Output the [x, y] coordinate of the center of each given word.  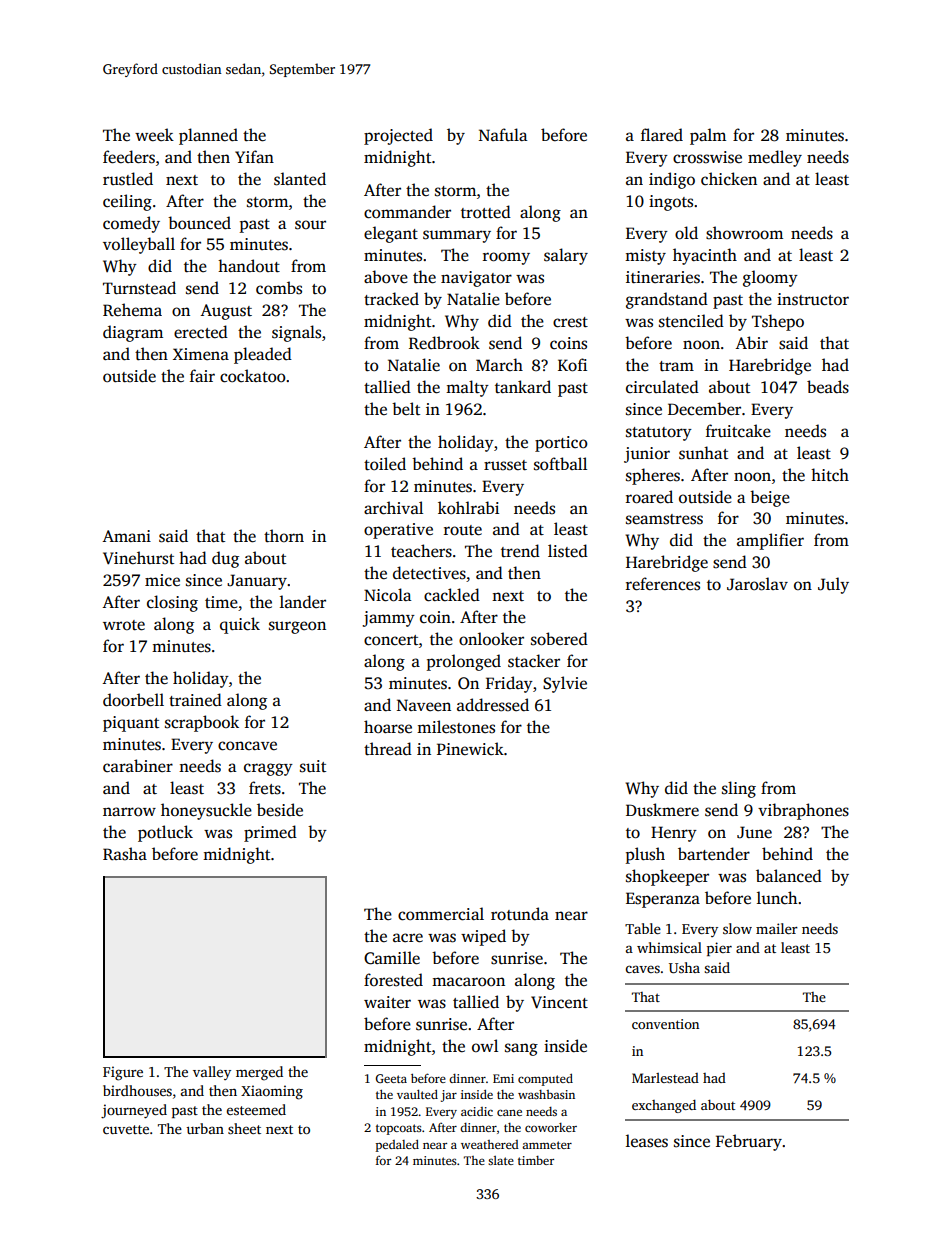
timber [536, 1160]
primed [270, 833]
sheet [244, 1128]
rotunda [520, 914]
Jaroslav [757, 584]
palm [708, 136]
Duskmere [662, 810]
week [154, 134]
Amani [126, 536]
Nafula [503, 134]
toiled [385, 463]
